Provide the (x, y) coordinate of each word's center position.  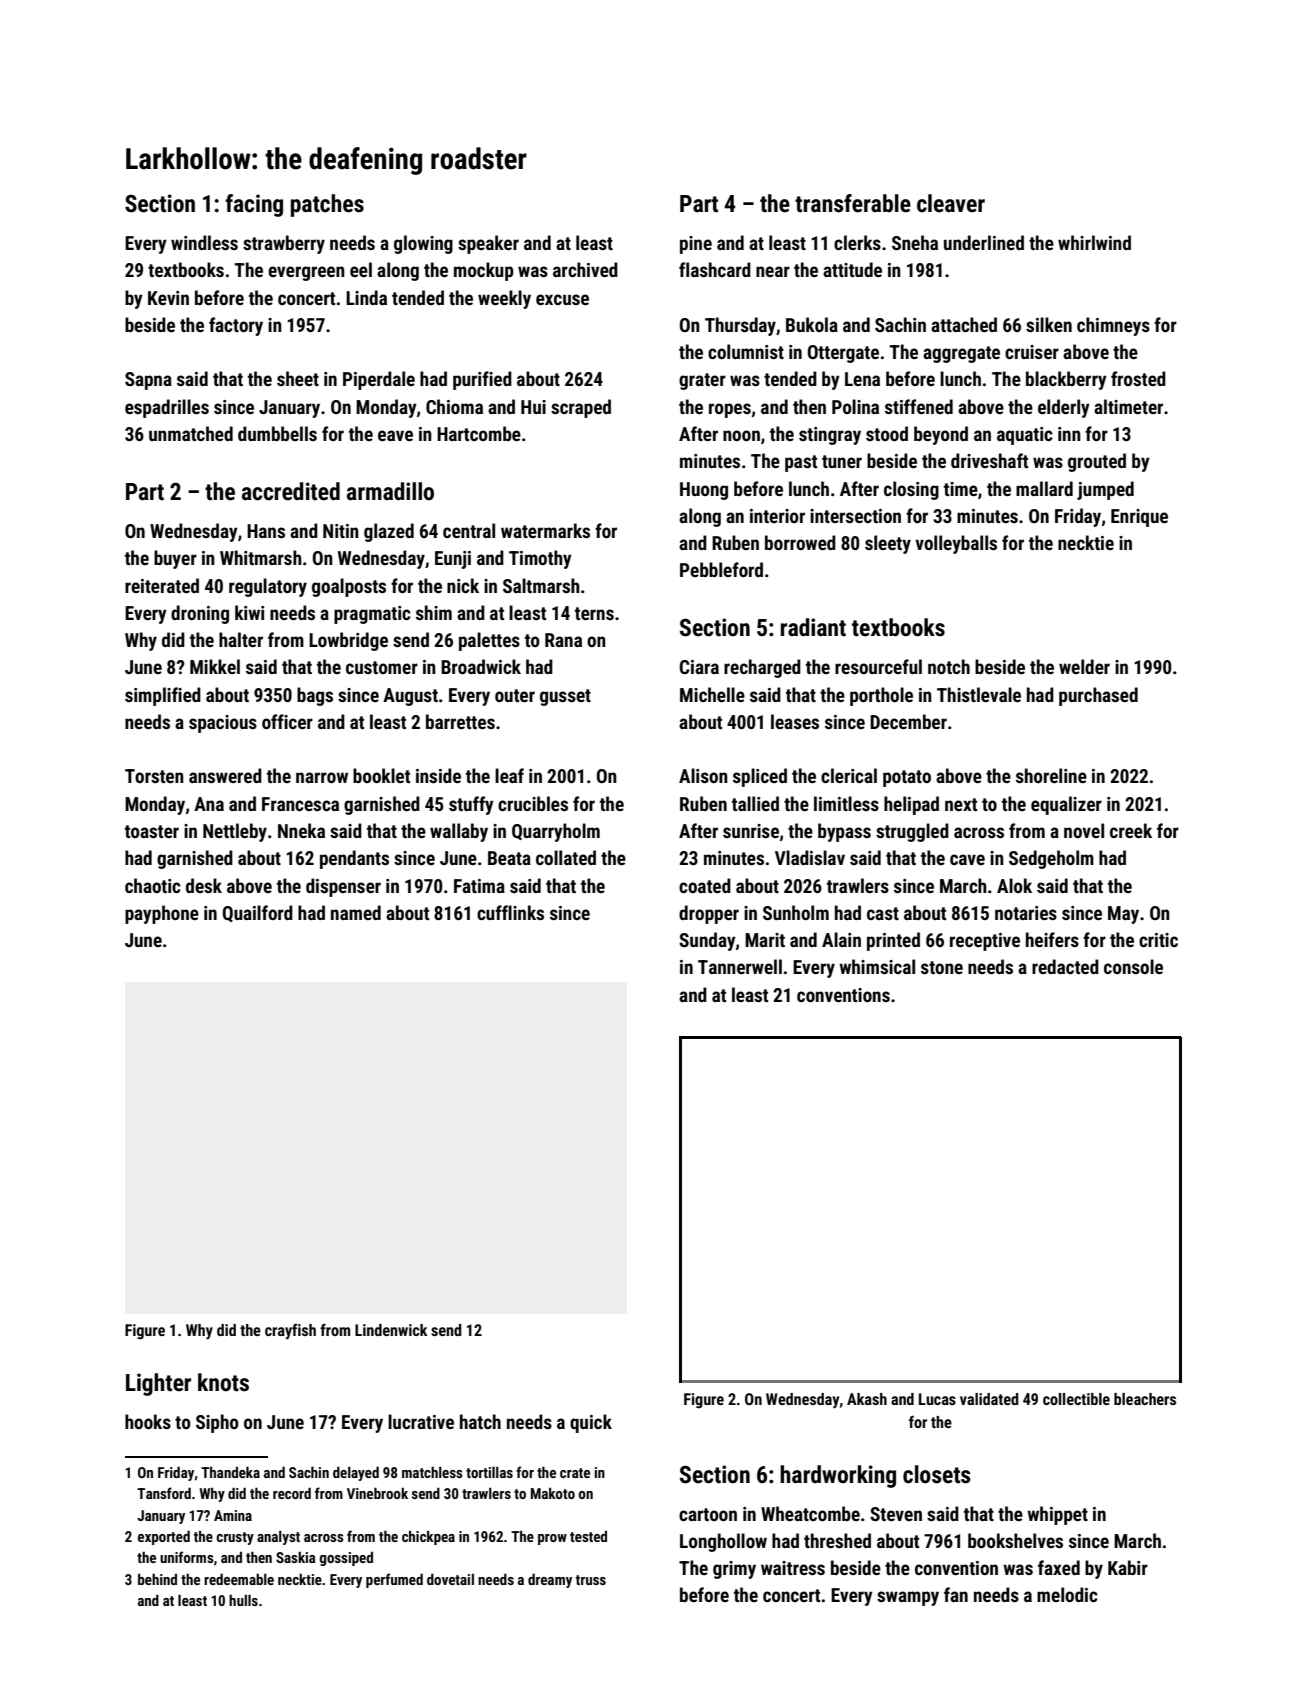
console (1133, 966)
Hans (266, 531)
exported (164, 1537)
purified (482, 380)
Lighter (158, 1384)
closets (937, 1474)
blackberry (1066, 380)
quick (591, 1423)
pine (696, 245)
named (356, 912)
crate (575, 1473)
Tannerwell (740, 966)
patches (327, 205)
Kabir (1128, 1567)
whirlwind (1094, 242)
